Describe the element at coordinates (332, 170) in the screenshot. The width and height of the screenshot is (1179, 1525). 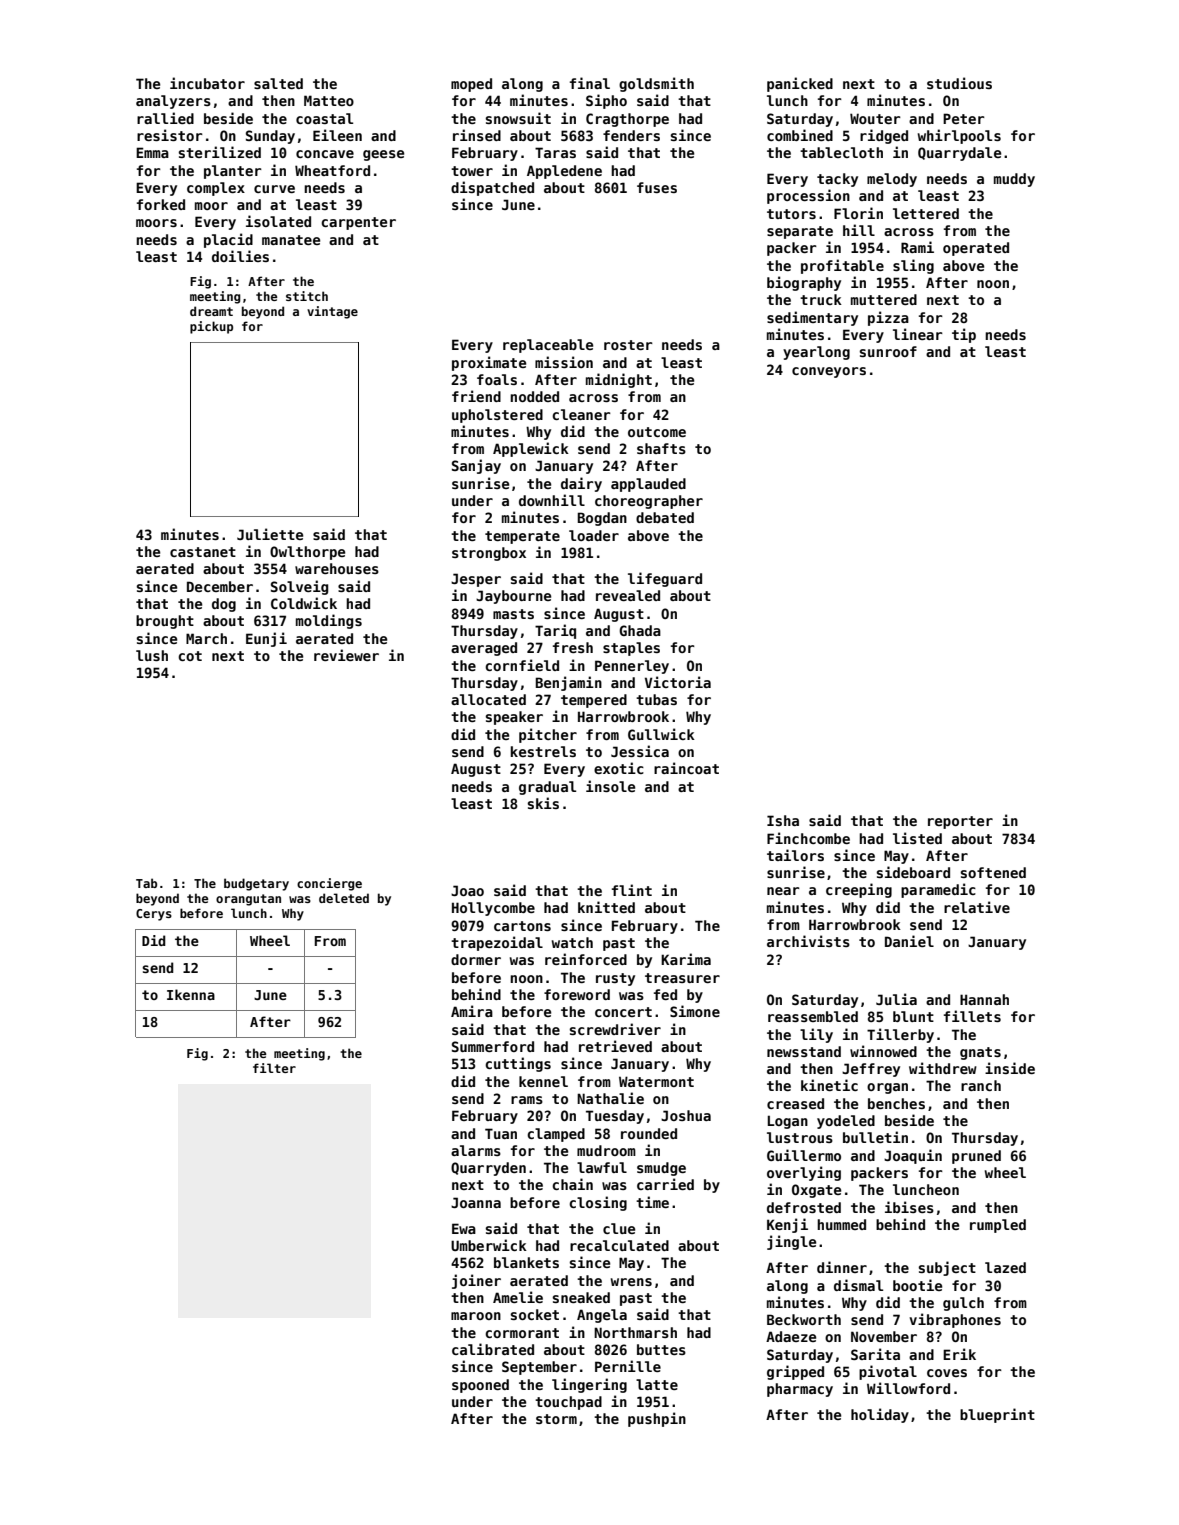
I see `Wheatford` at that location.
